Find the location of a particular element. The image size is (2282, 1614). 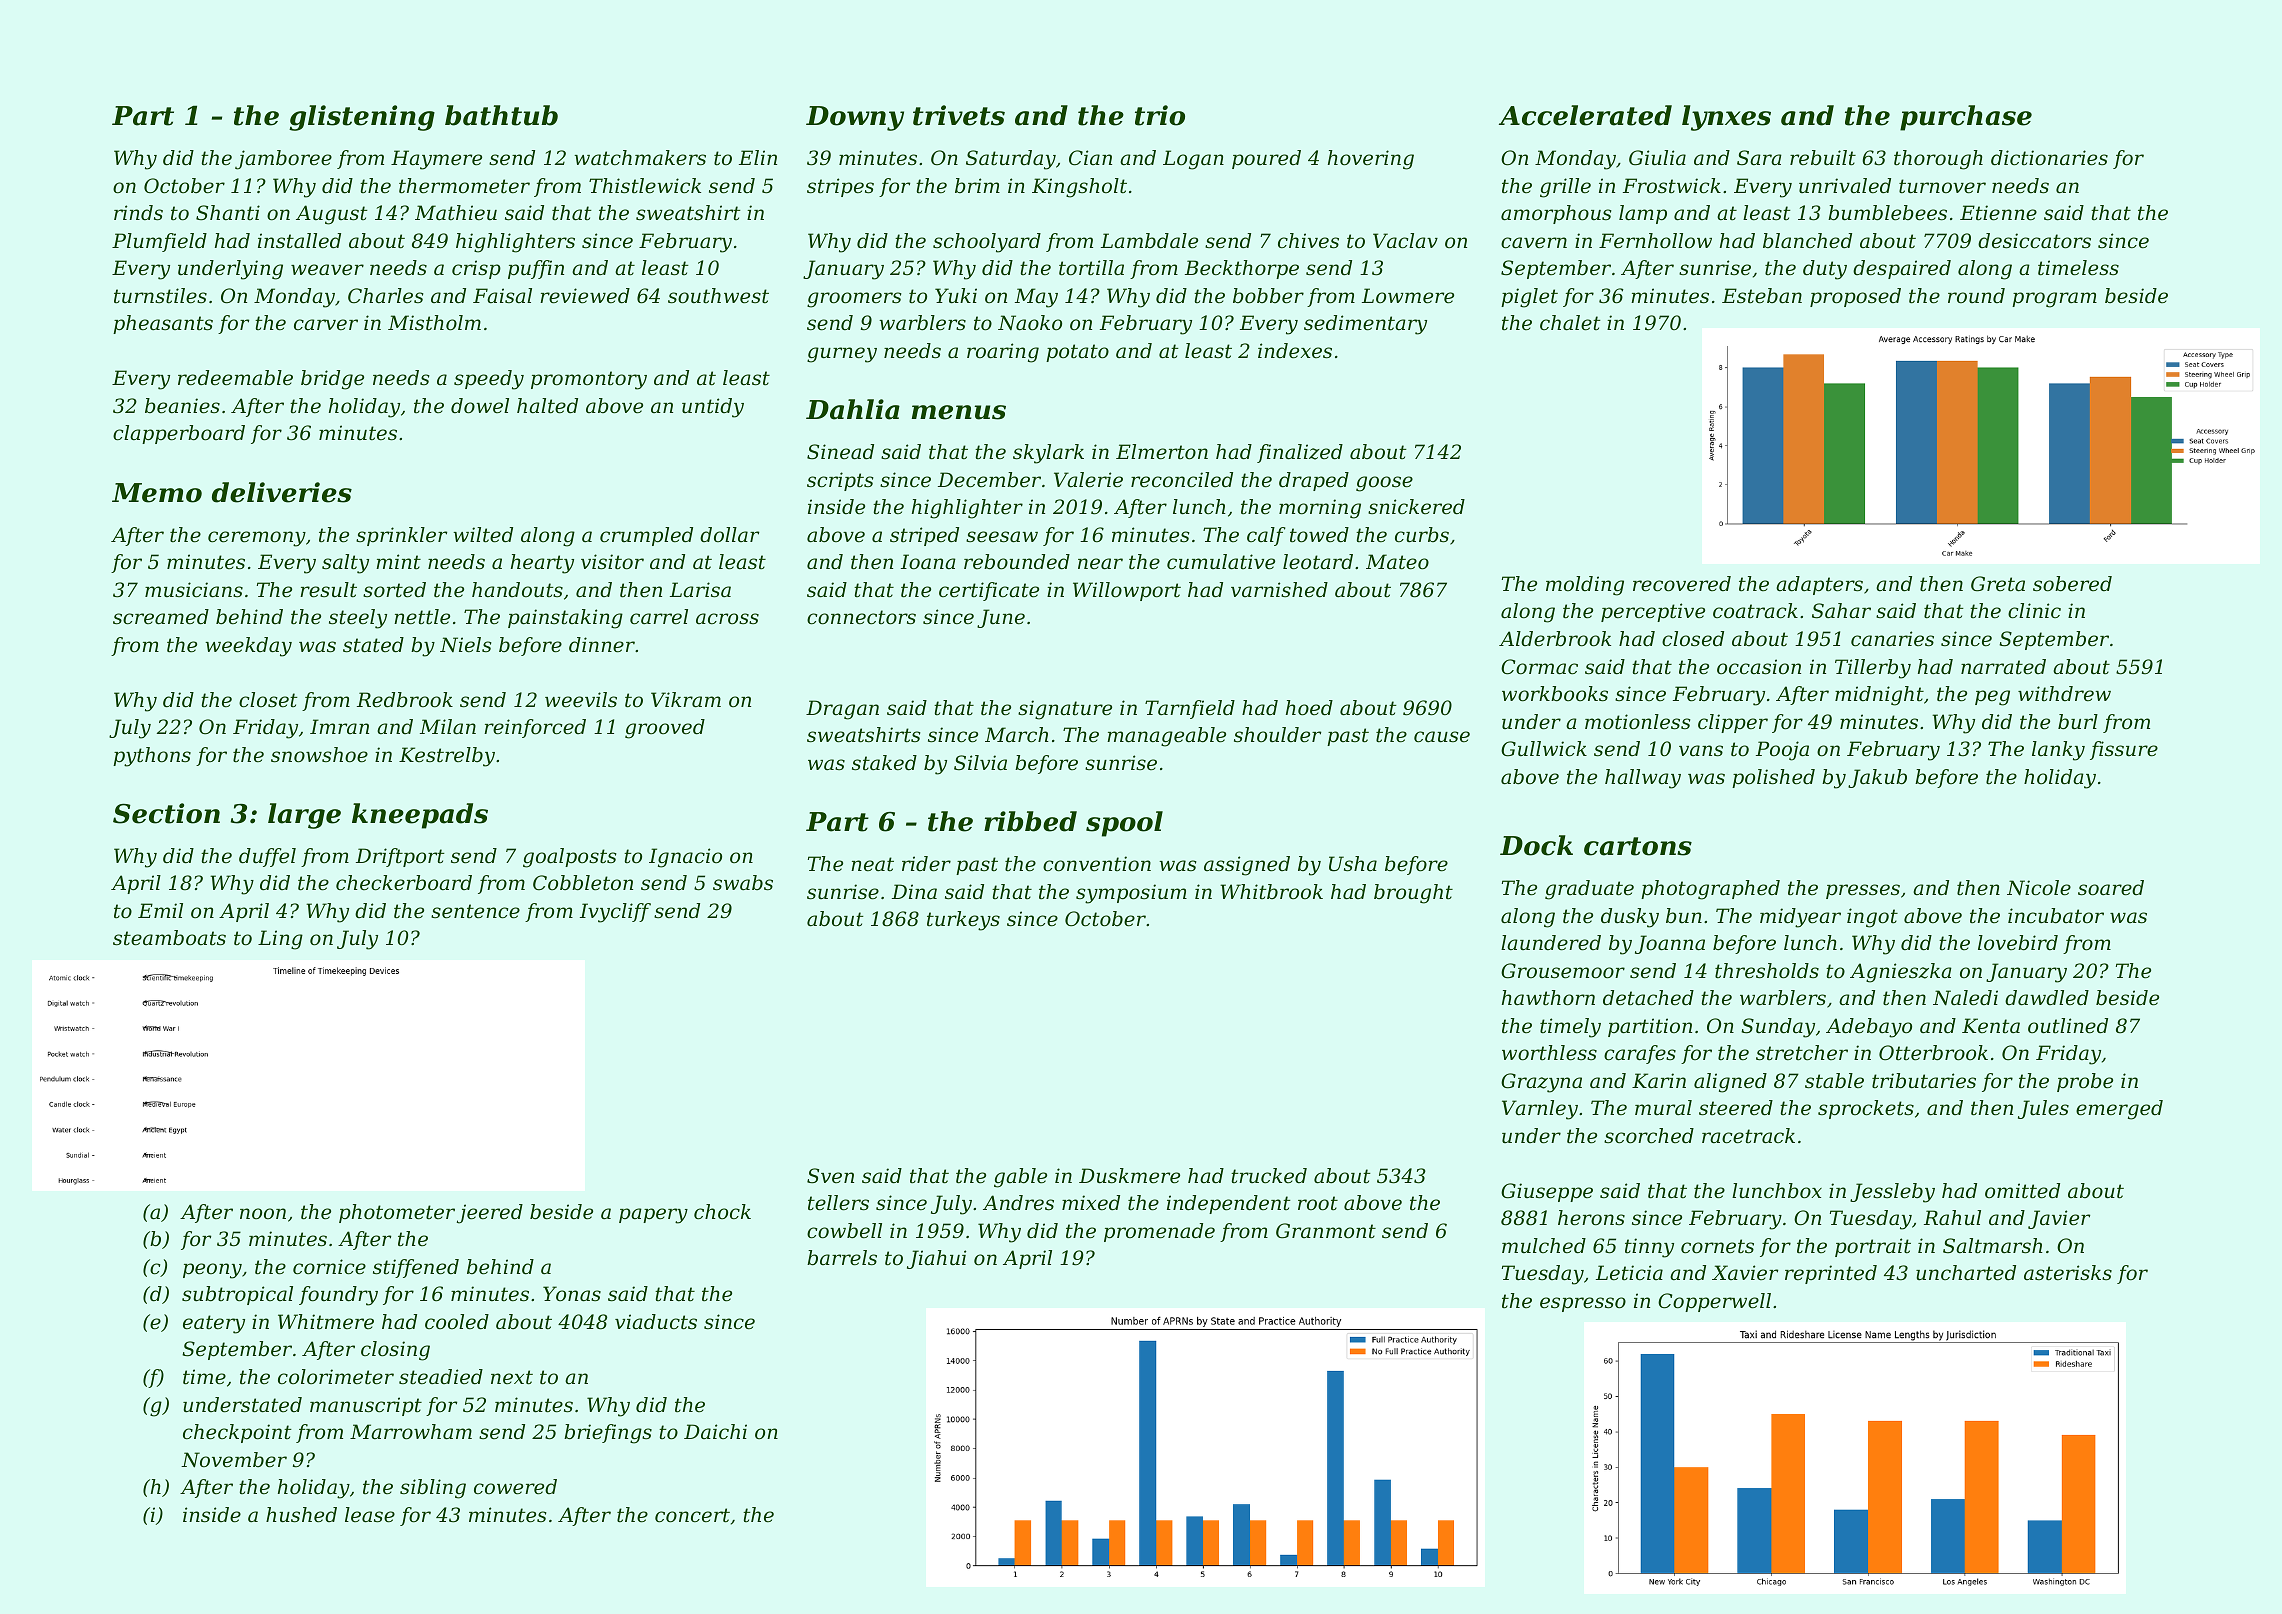

asterisks is located at coordinates (2068, 1273).
